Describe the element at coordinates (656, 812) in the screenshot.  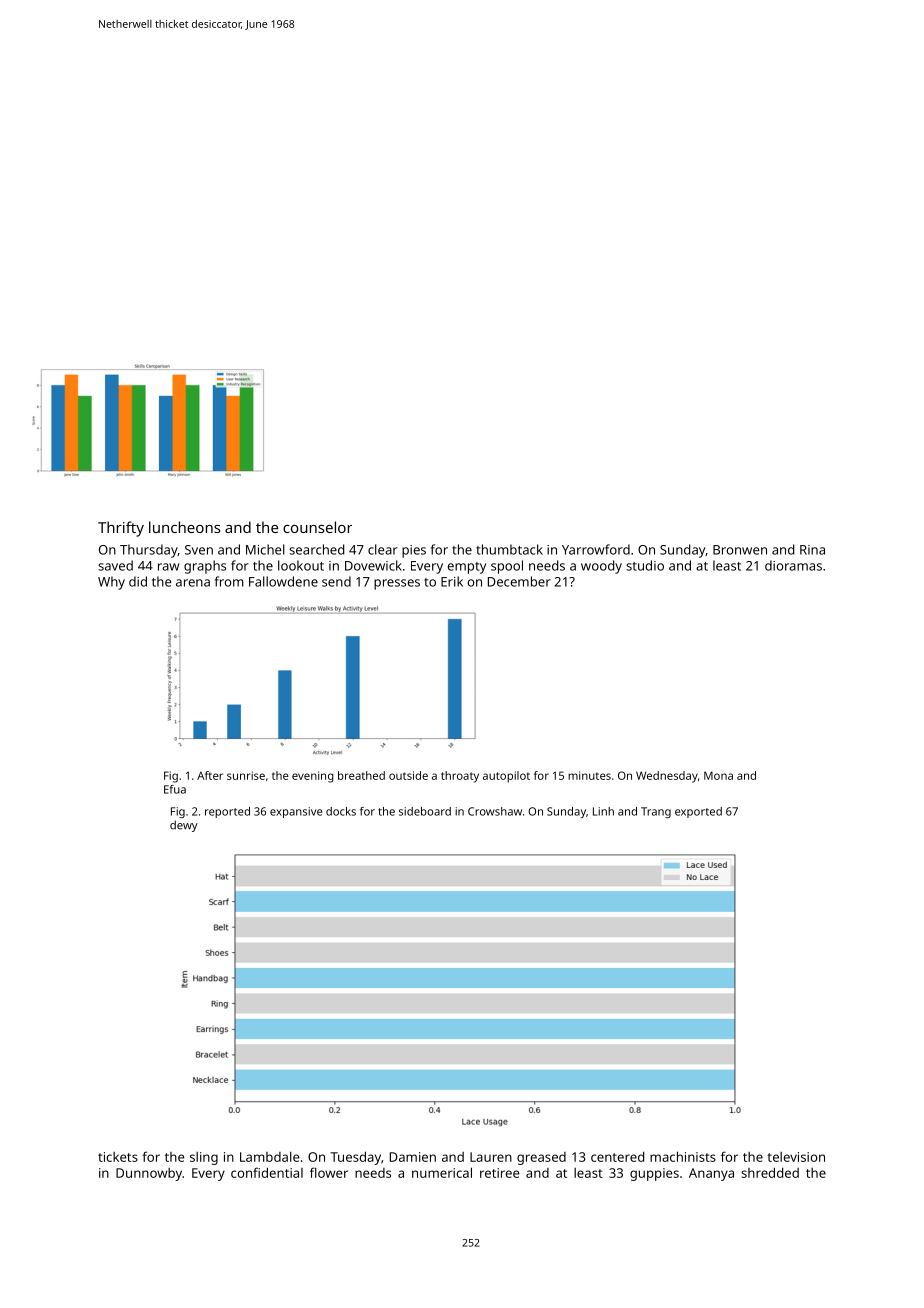
I see `Trang` at that location.
